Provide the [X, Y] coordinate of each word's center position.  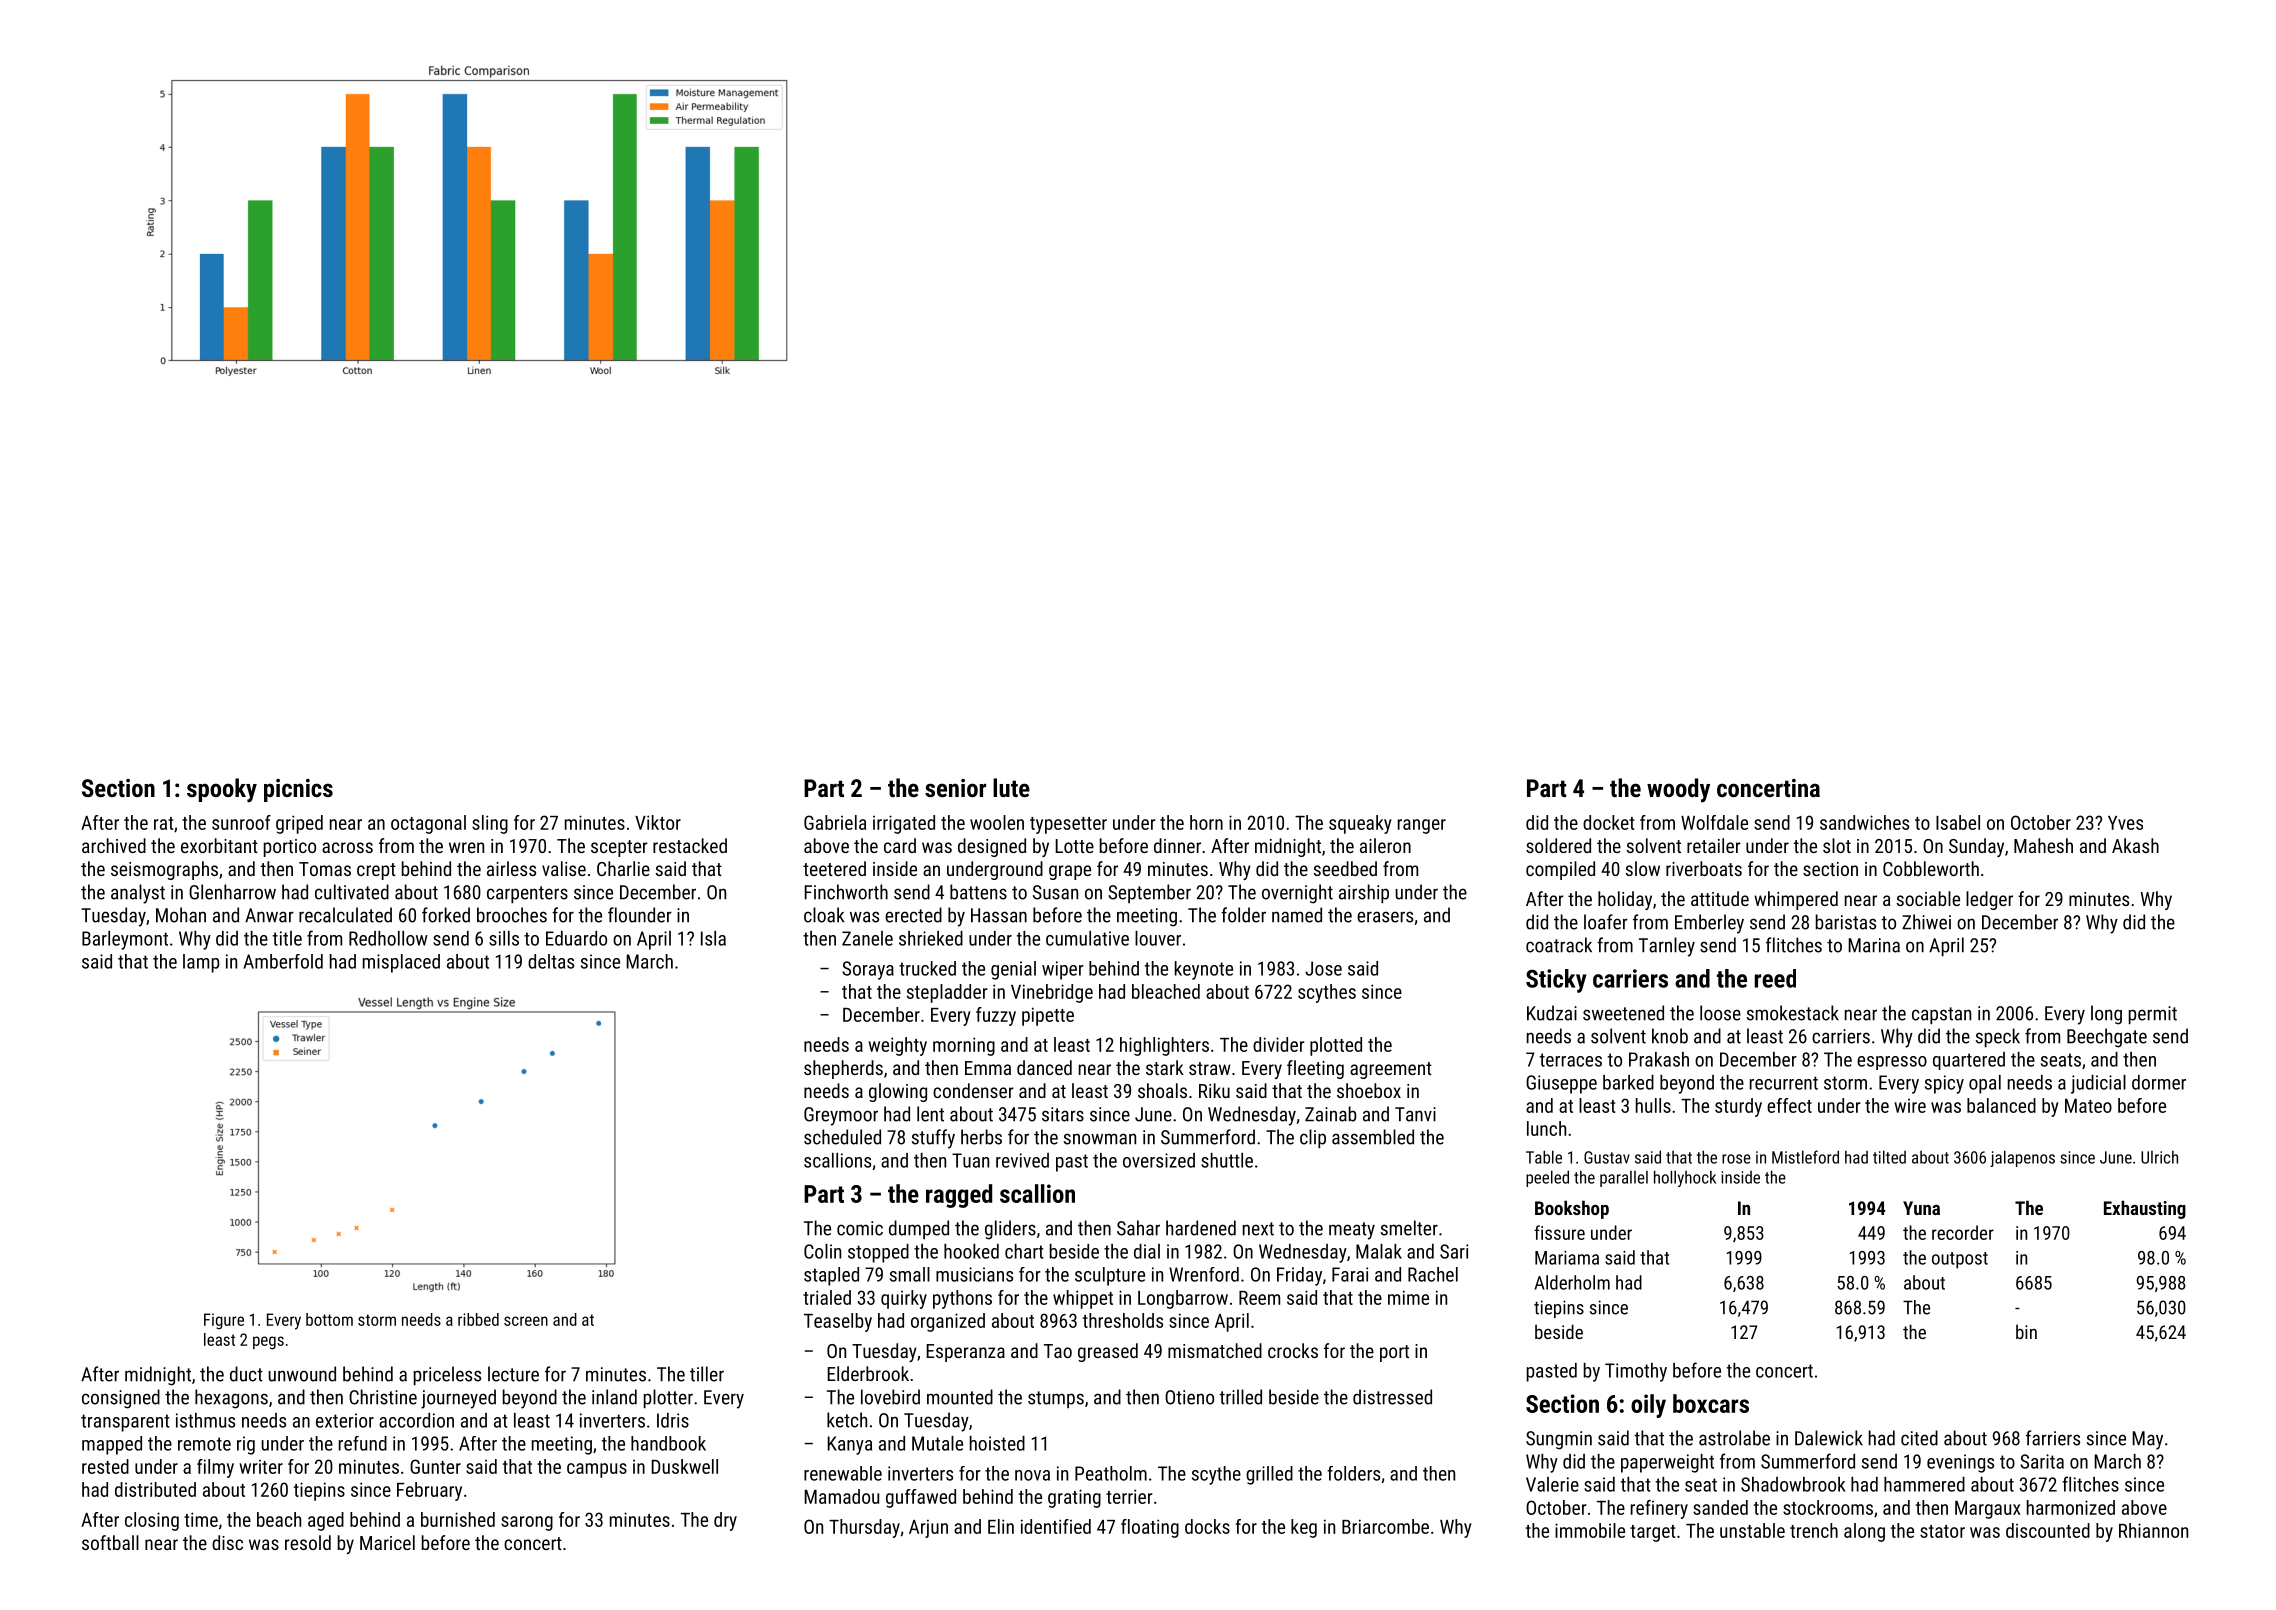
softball [110, 1542]
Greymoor [841, 1116]
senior [955, 788]
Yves [2125, 823]
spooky [222, 790]
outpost [1960, 1260]
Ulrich [2159, 1157]
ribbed [478, 1319]
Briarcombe [1385, 1526]
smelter [1409, 1228]
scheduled [842, 1137]
